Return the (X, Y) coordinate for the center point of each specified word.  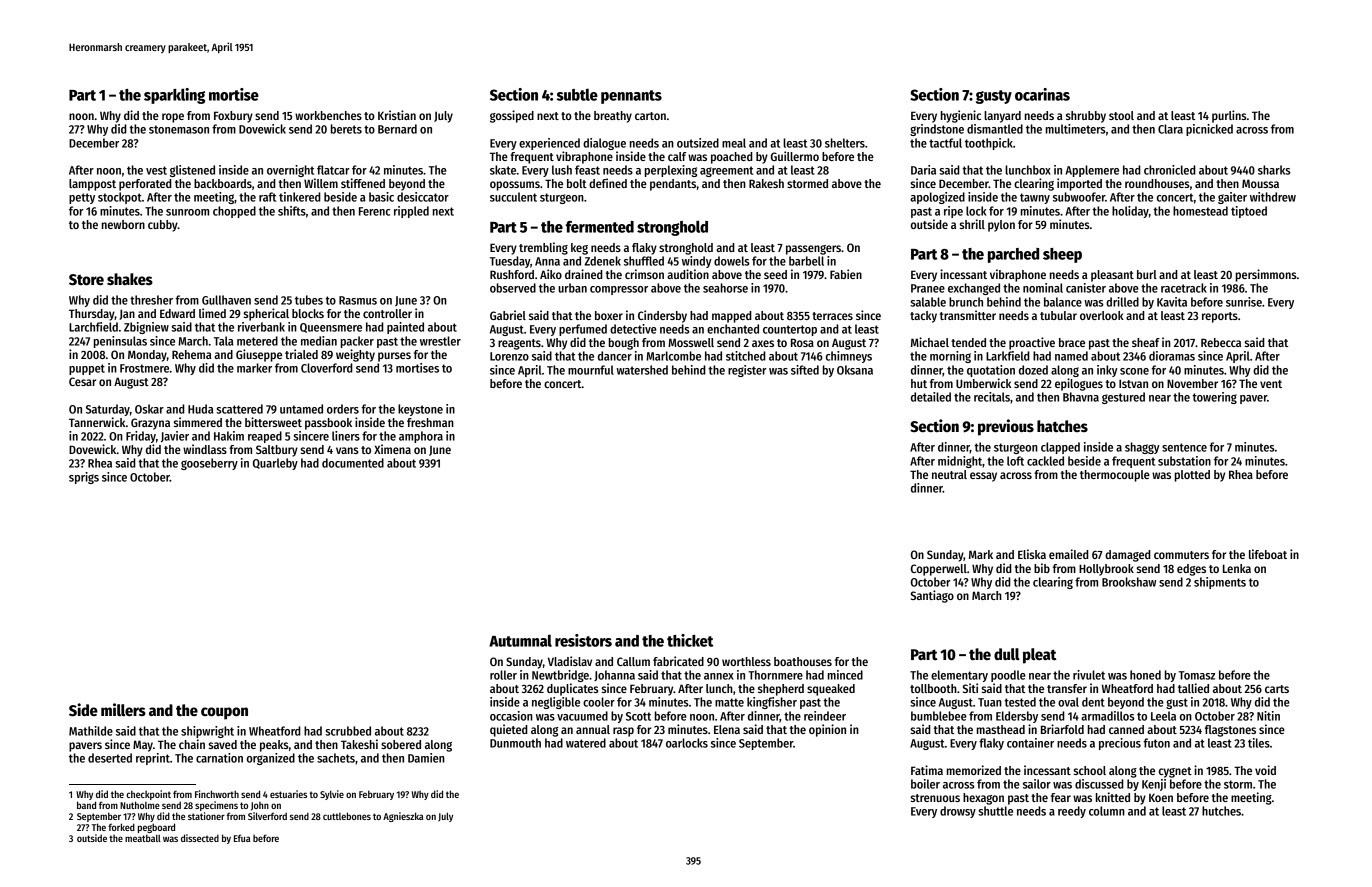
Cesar (82, 381)
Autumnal (520, 641)
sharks (1274, 170)
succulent (513, 197)
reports (1220, 317)
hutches (1221, 811)
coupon (224, 713)
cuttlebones (347, 816)
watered (586, 743)
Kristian (397, 115)
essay (983, 477)
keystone (420, 410)
